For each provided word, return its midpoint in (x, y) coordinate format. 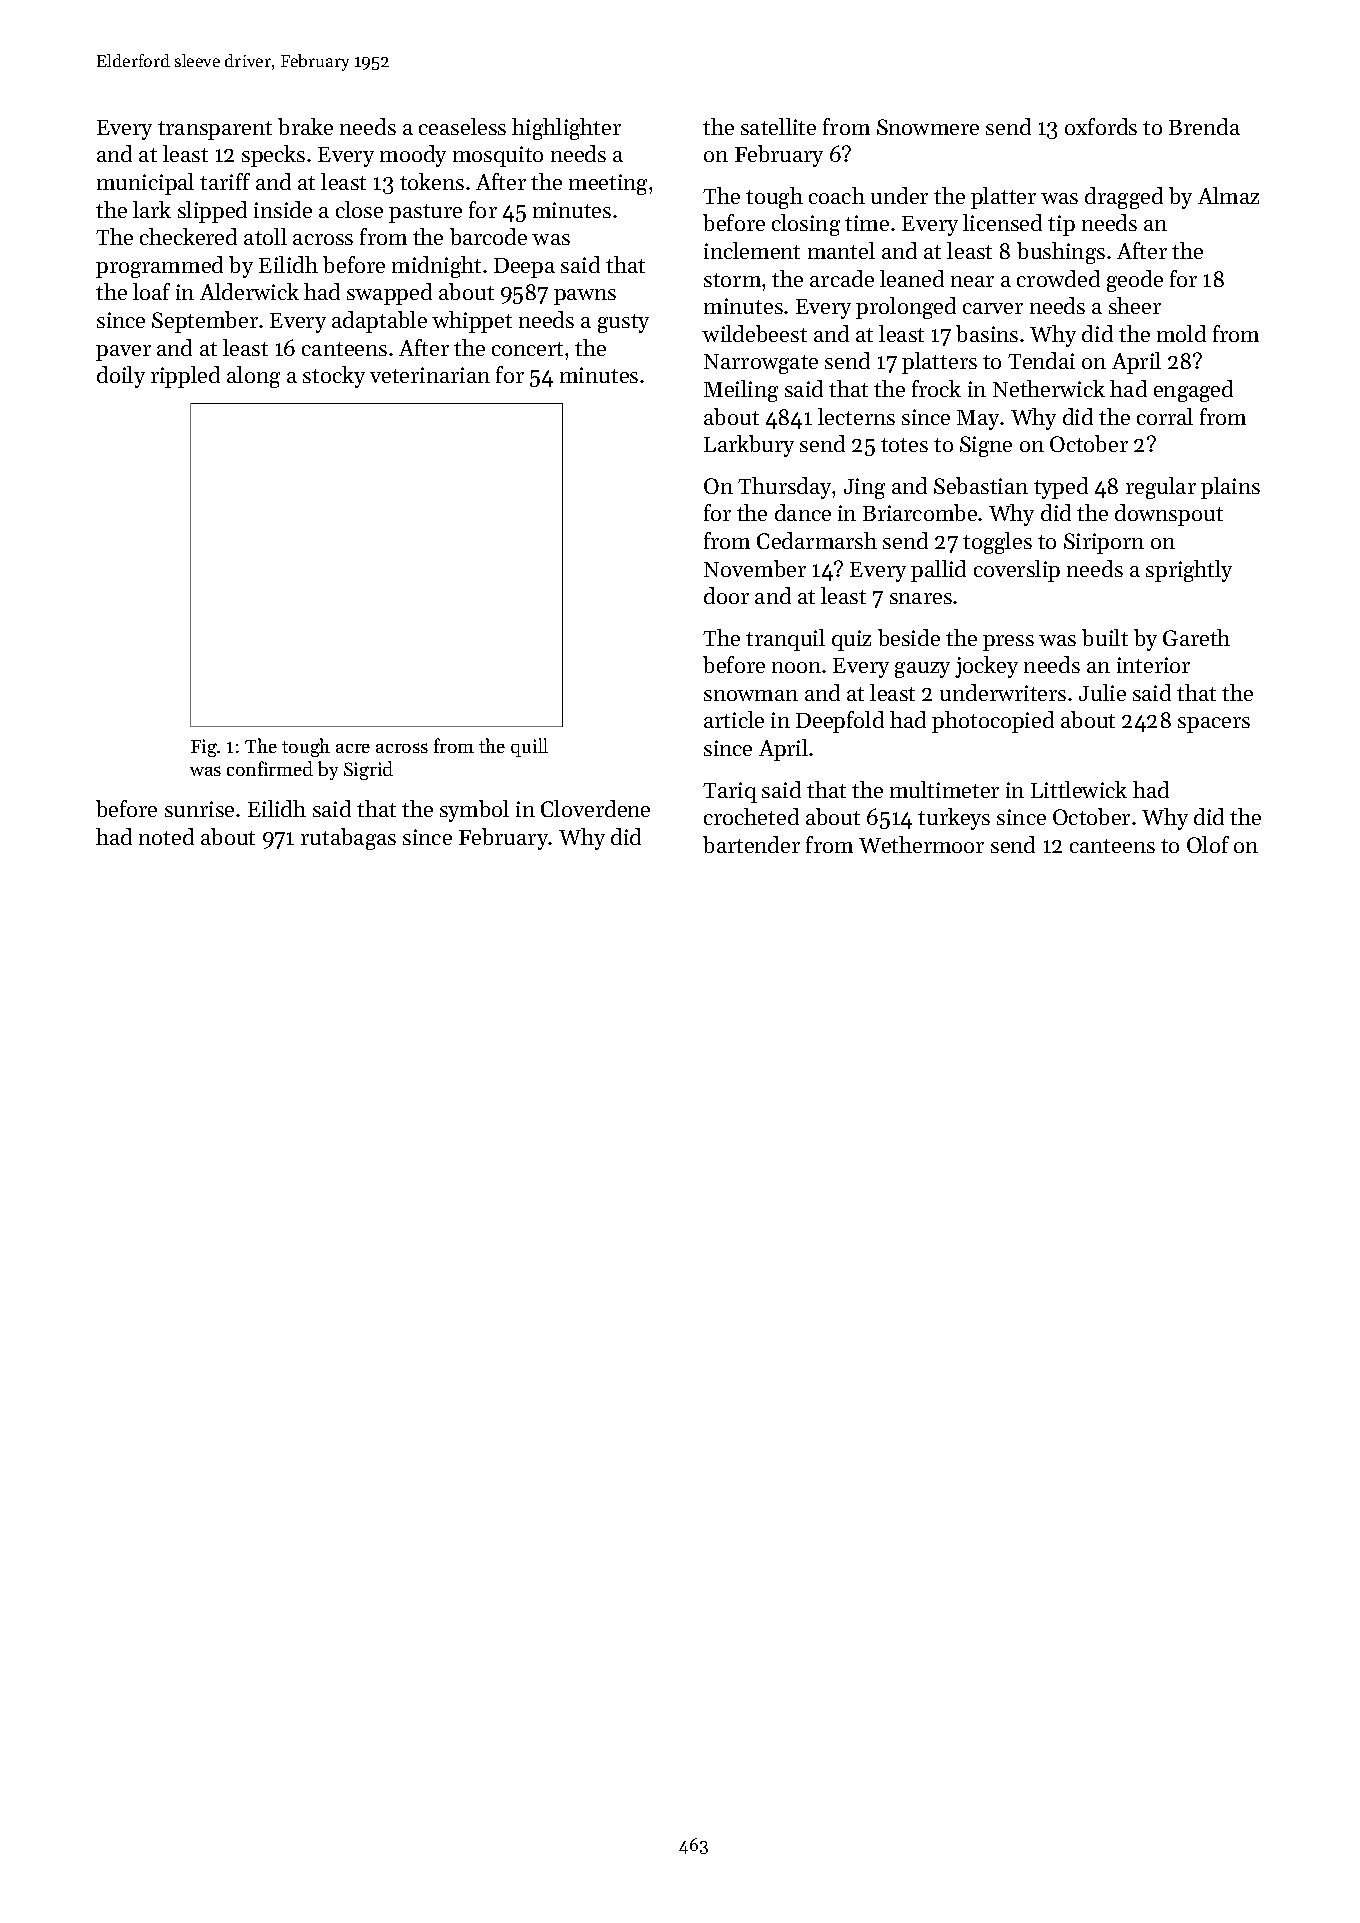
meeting (608, 184)
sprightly (1189, 571)
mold (1181, 333)
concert (527, 349)
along (253, 377)
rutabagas (348, 839)
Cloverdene (595, 808)
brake (305, 126)
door (726, 595)
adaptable (379, 322)
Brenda (1204, 126)
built (1105, 637)
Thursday (785, 488)
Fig (204, 748)
